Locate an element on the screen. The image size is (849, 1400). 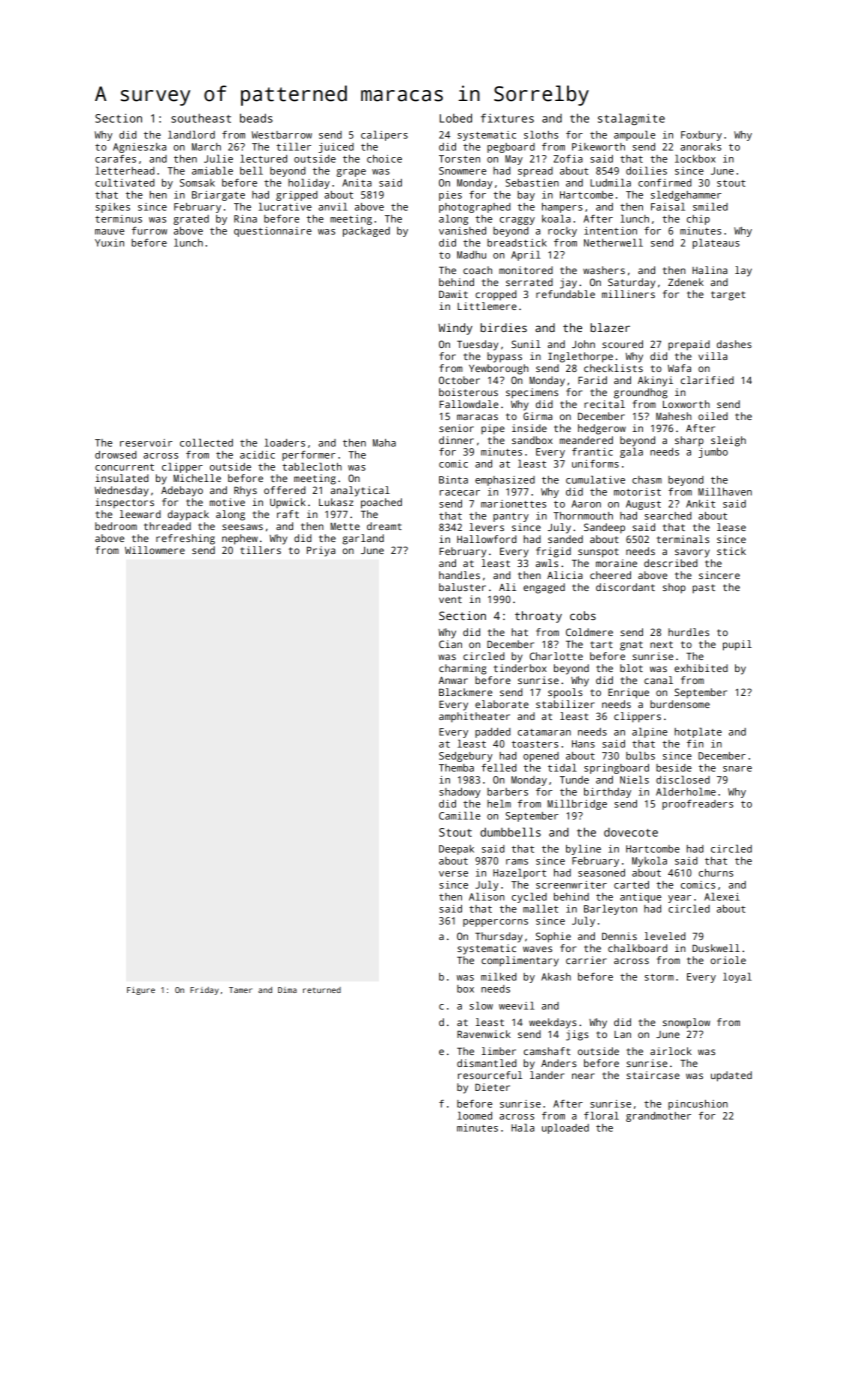
Deepak is located at coordinates (456, 850).
